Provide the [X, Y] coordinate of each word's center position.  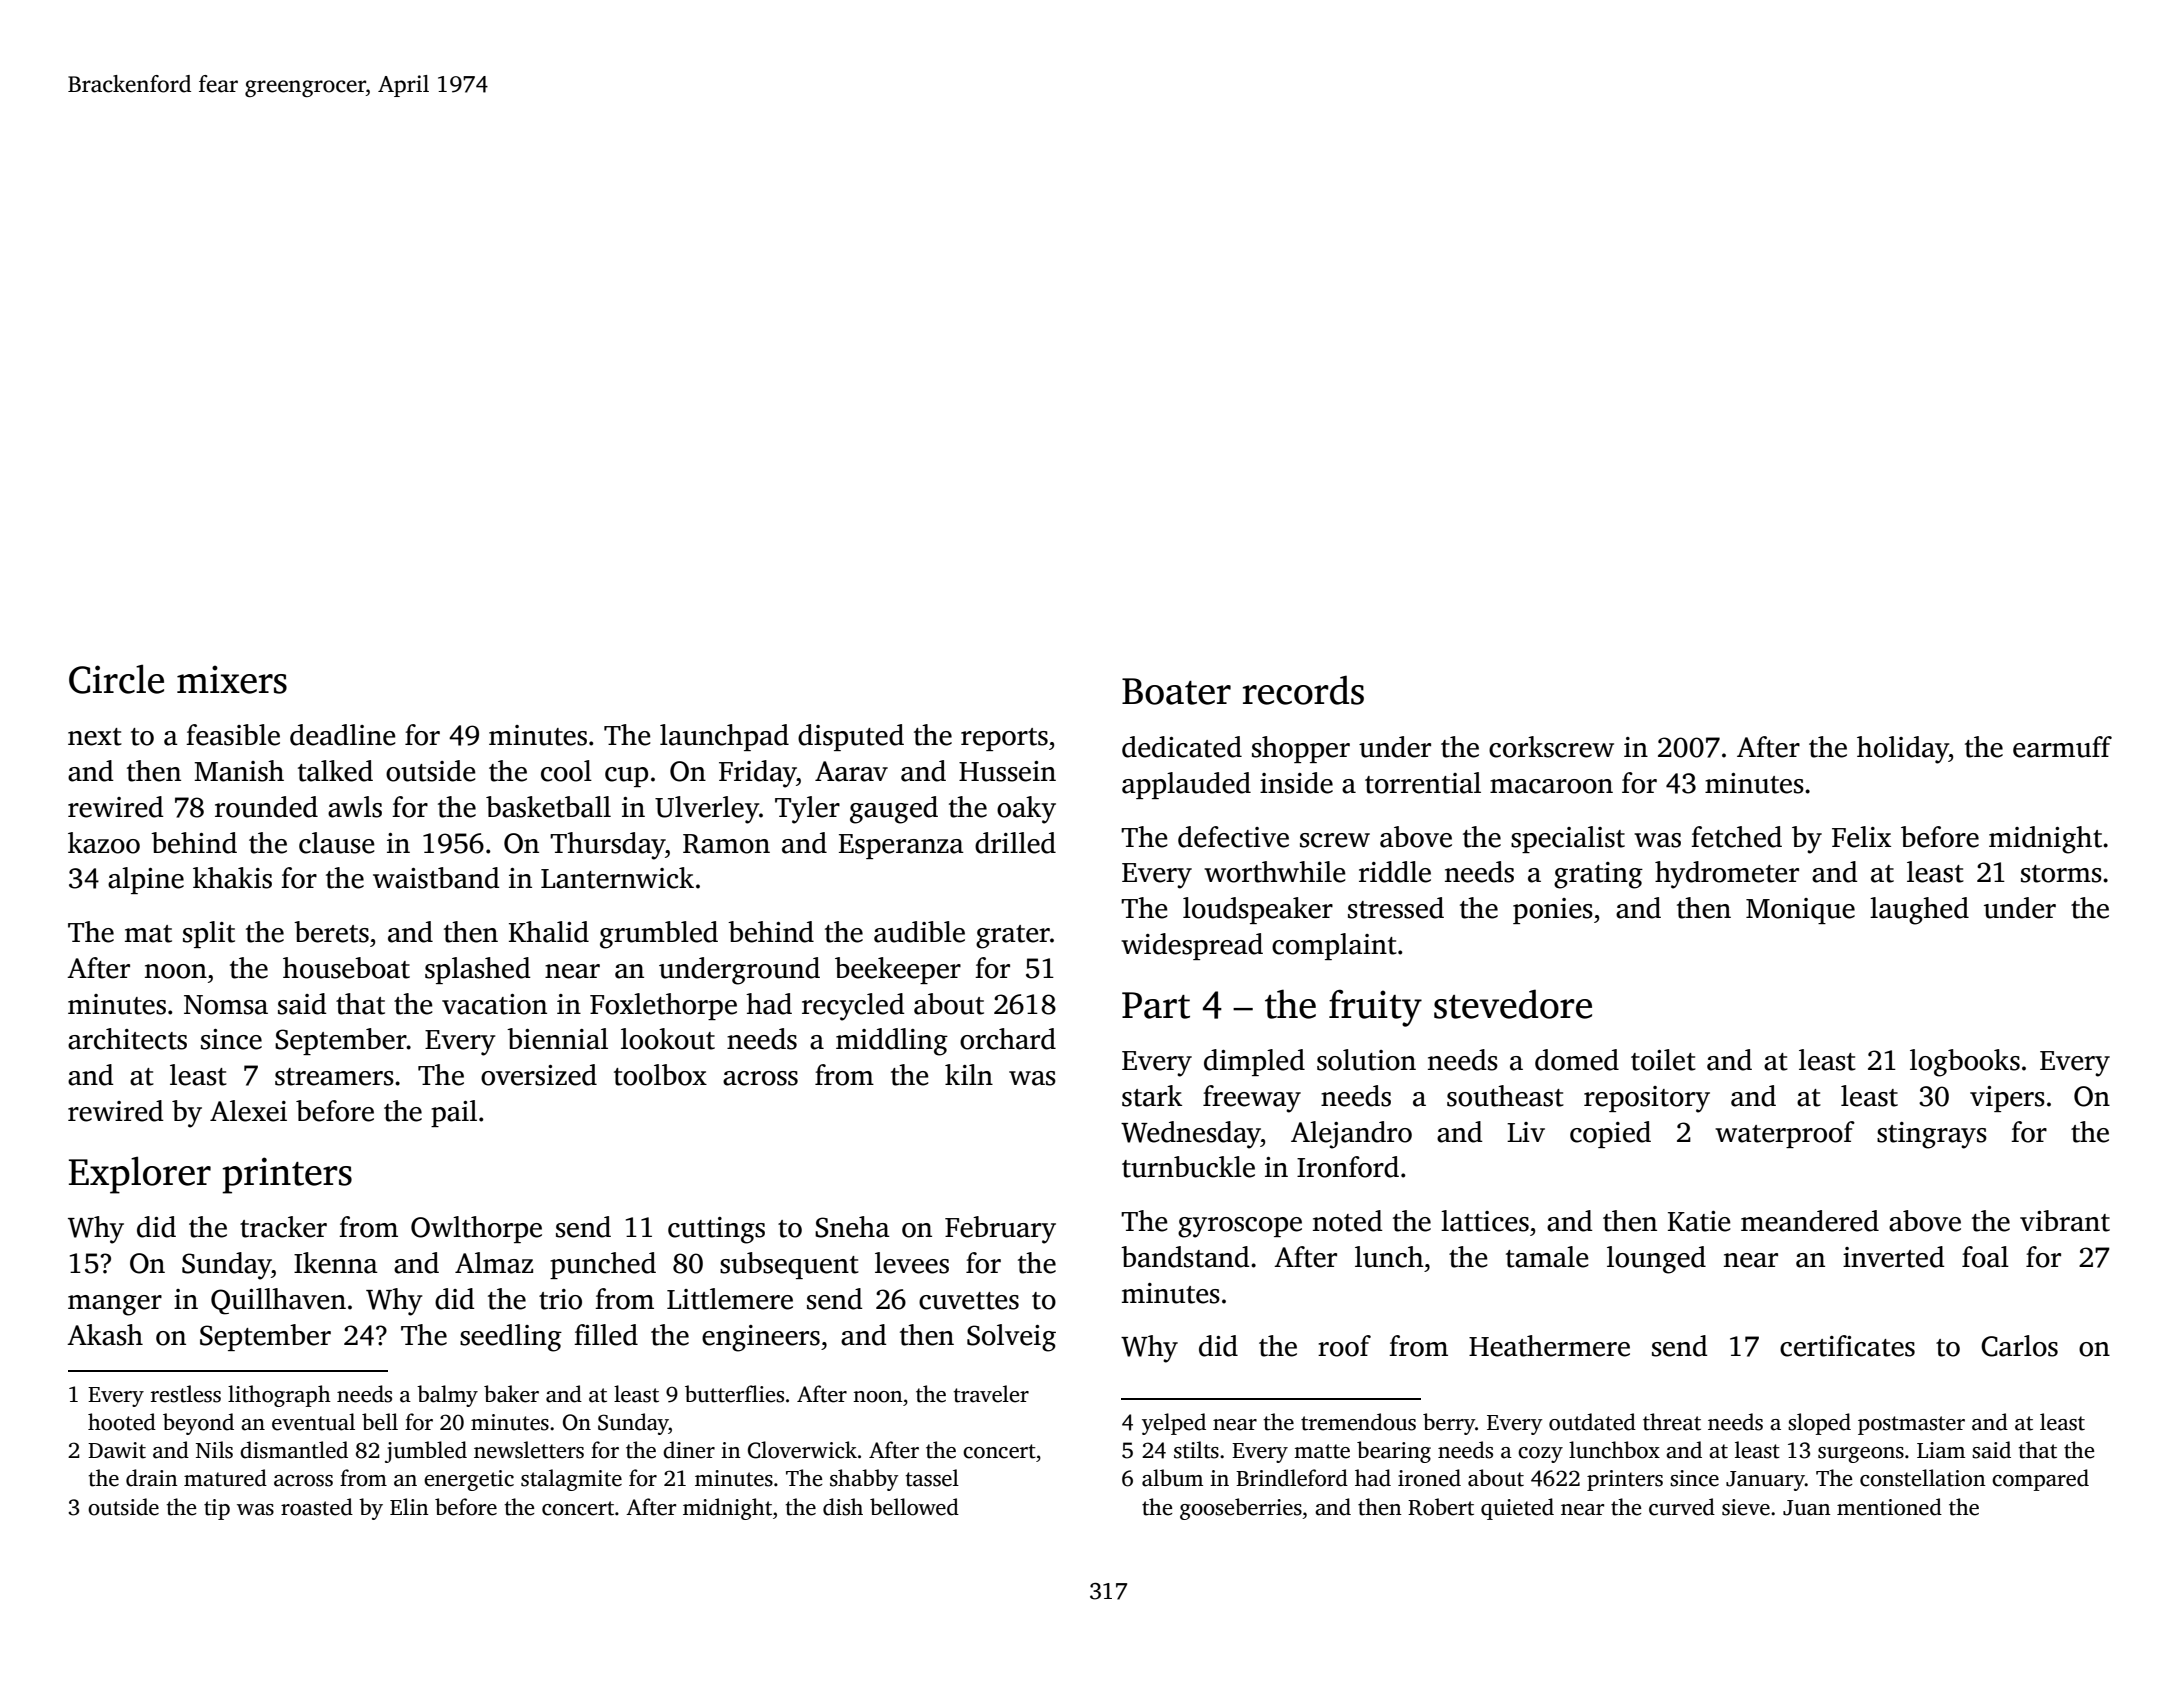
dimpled [1254, 1062]
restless [186, 1394]
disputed [851, 737]
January [1765, 1481]
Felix [1861, 837]
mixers [232, 679]
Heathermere [1549, 1346]
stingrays [1932, 1135]
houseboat [346, 968]
